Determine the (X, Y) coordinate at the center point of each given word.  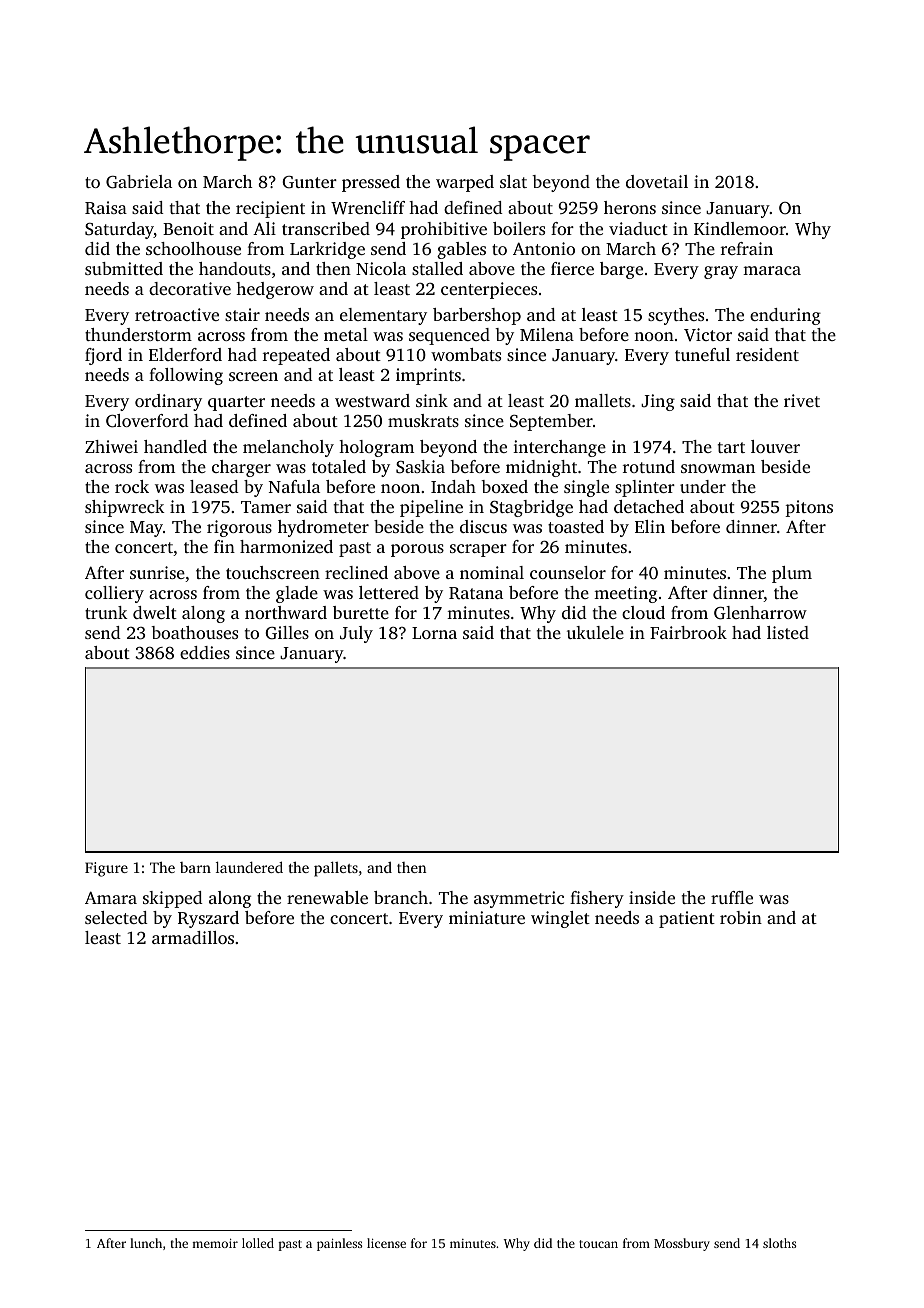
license (386, 1243)
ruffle (732, 897)
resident (767, 354)
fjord (103, 356)
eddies (205, 652)
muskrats (423, 420)
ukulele (595, 632)
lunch (146, 1243)
